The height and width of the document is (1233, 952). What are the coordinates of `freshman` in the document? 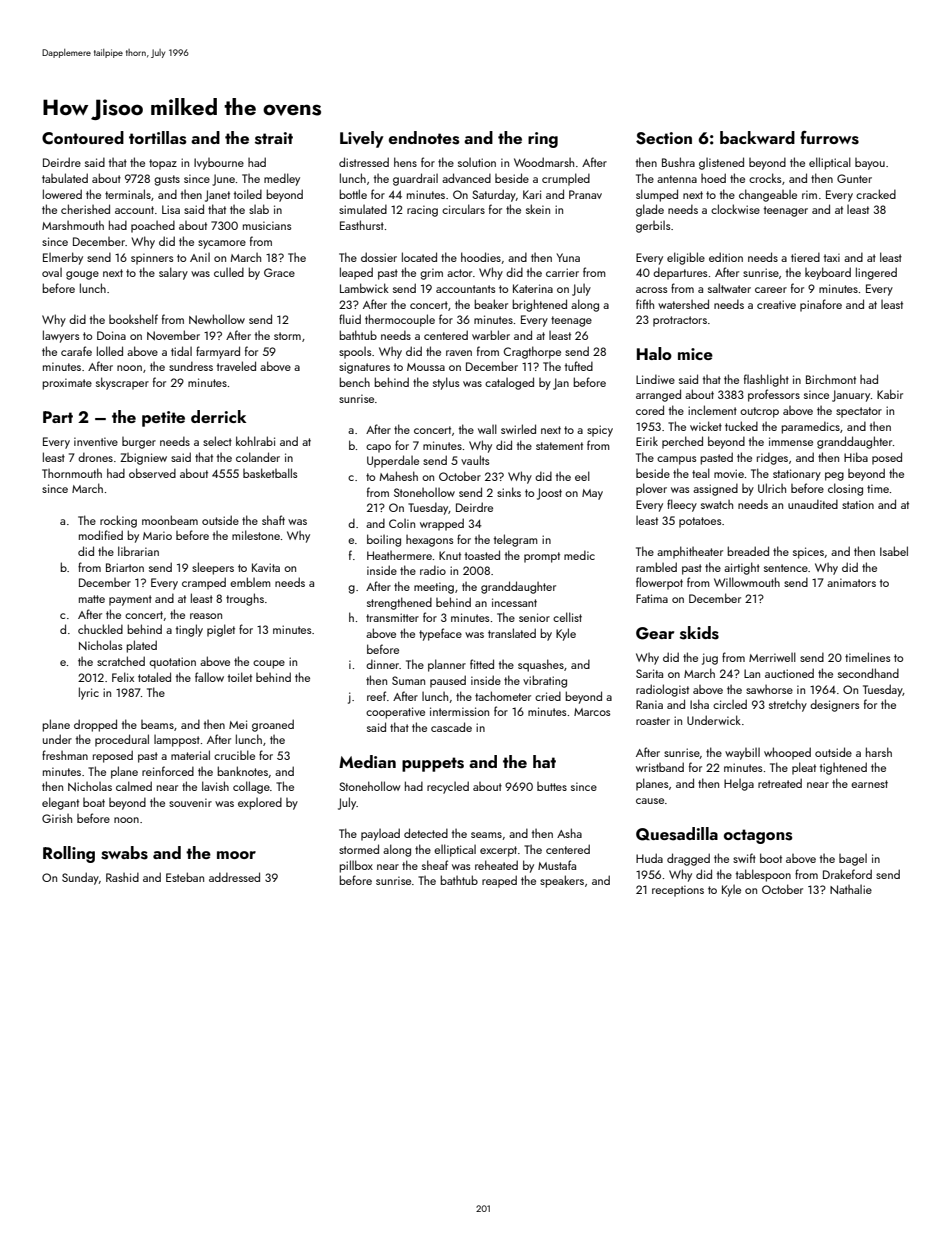 It's located at (65, 755).
